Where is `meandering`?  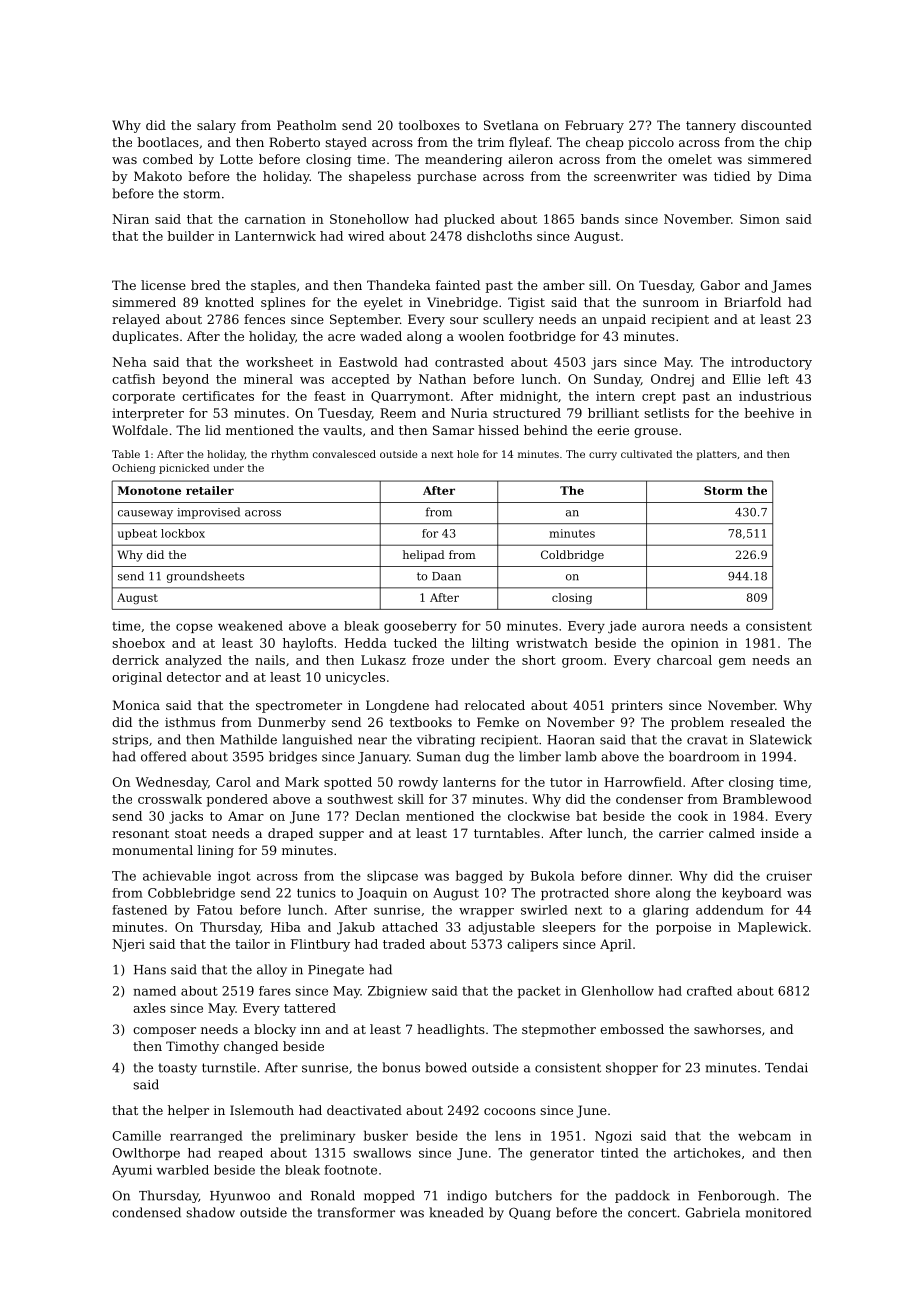
meandering is located at coordinates (463, 160).
